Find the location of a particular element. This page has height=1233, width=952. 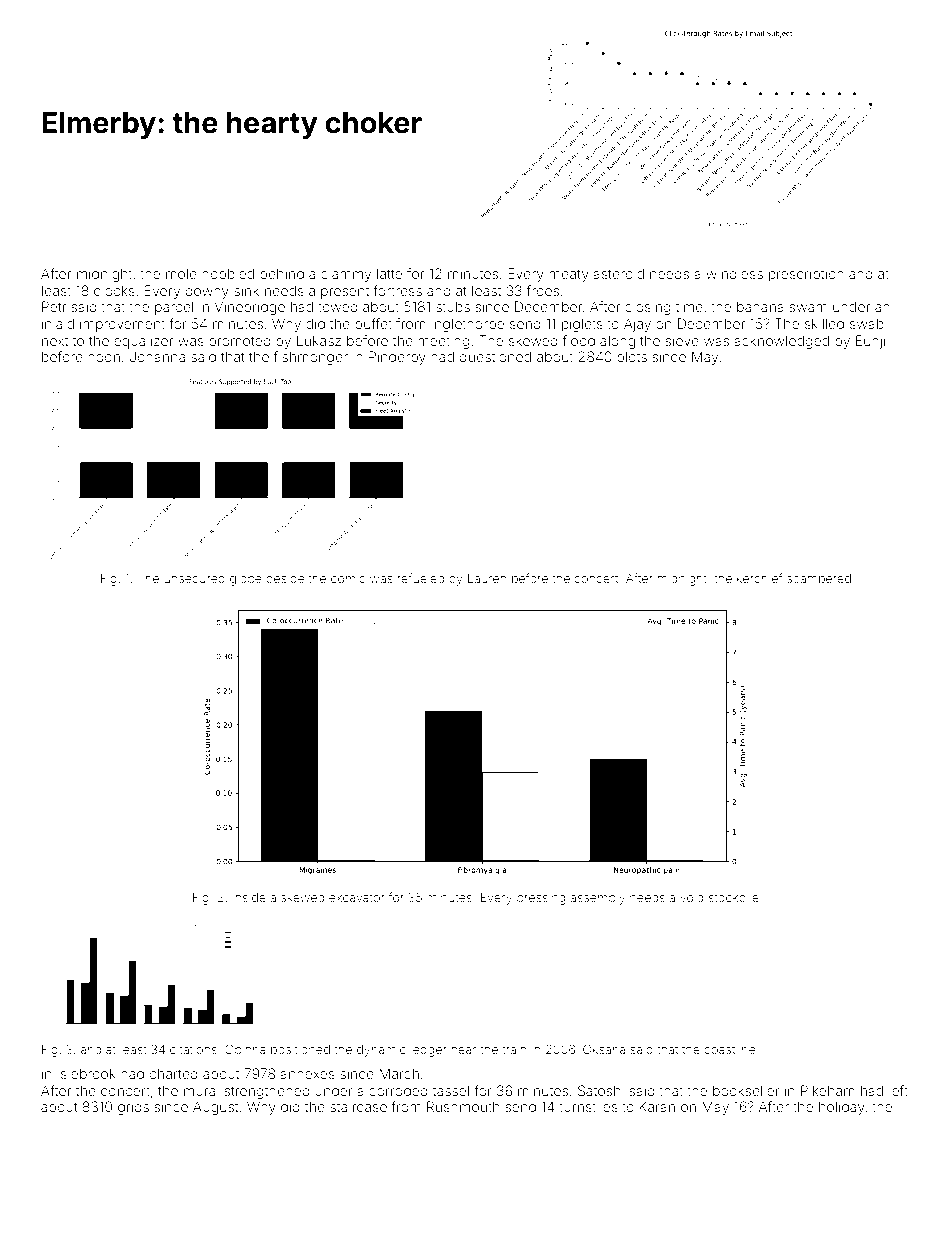

refueled is located at coordinates (420, 578).
